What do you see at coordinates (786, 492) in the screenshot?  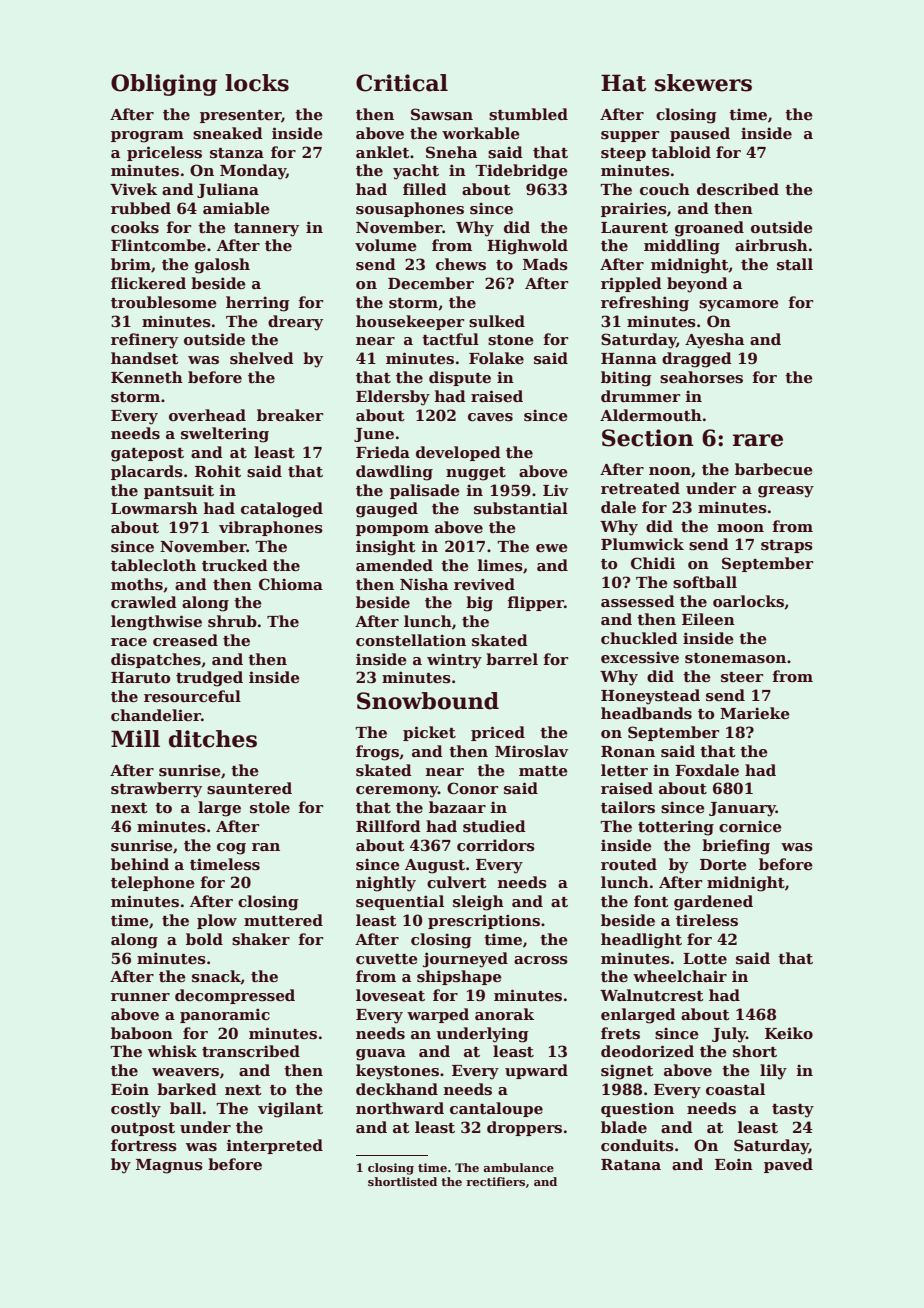 I see `greasy` at bounding box center [786, 492].
